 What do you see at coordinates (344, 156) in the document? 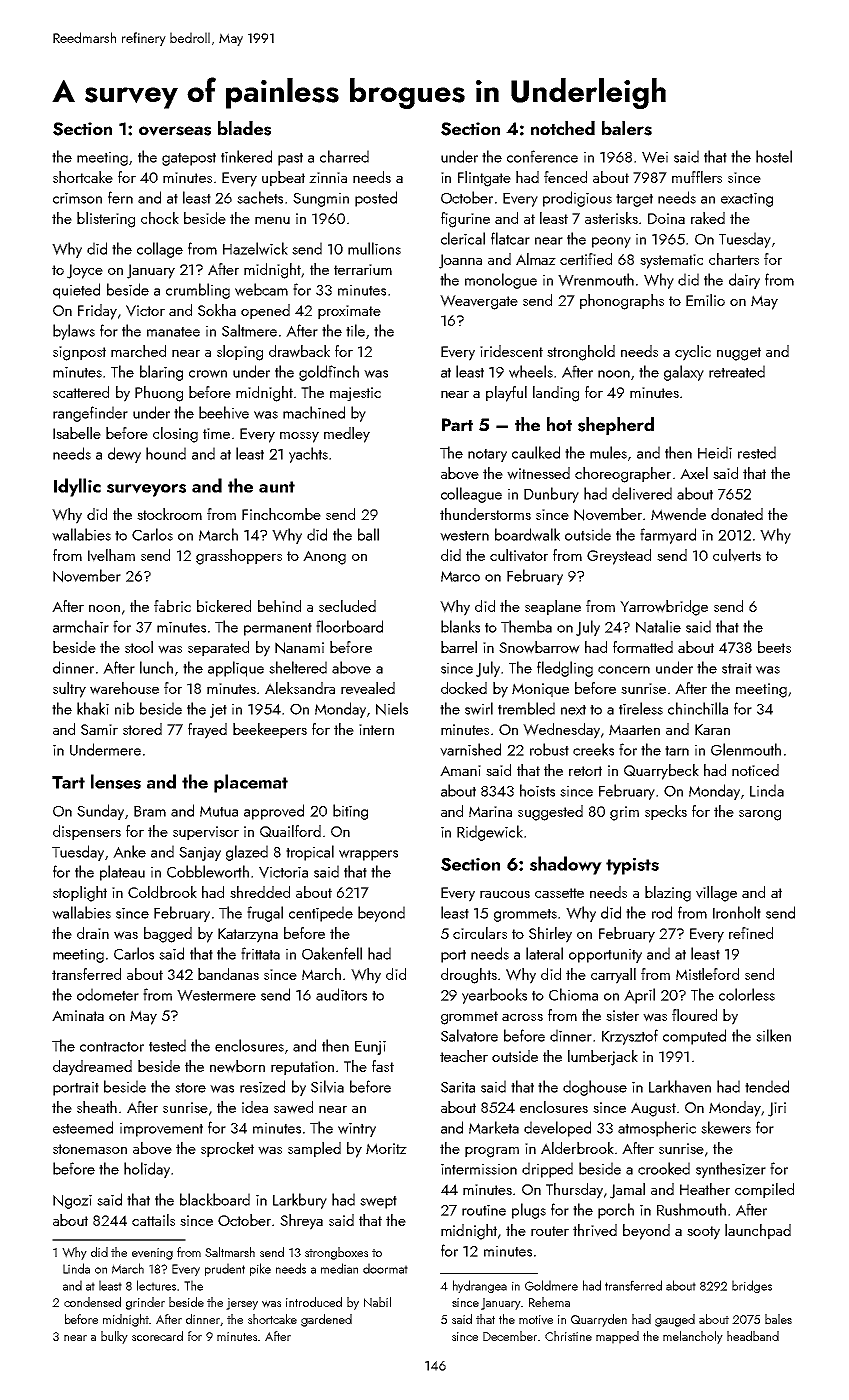
I see `charred` at bounding box center [344, 156].
